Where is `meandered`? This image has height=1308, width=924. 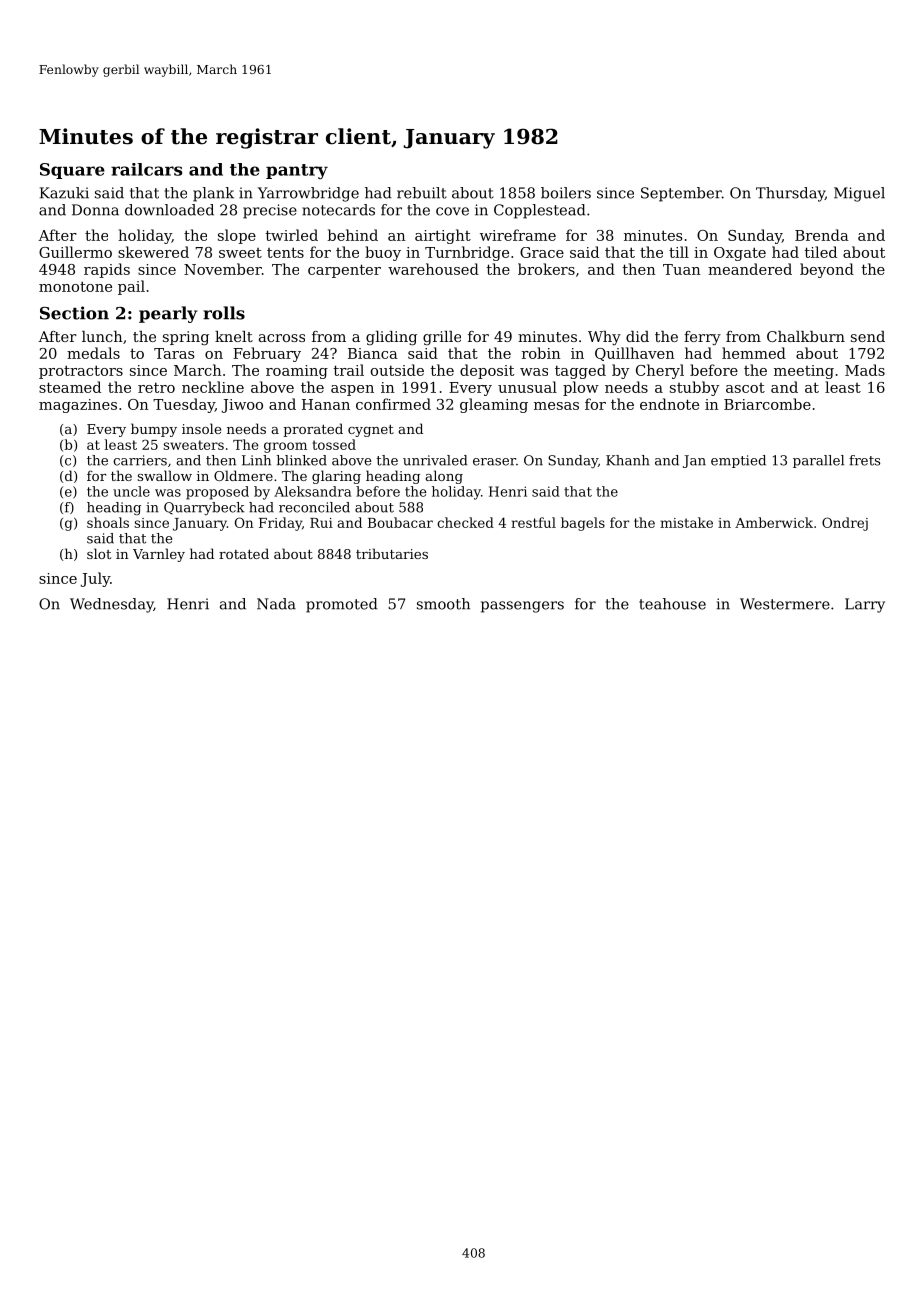
meandered is located at coordinates (750, 269).
